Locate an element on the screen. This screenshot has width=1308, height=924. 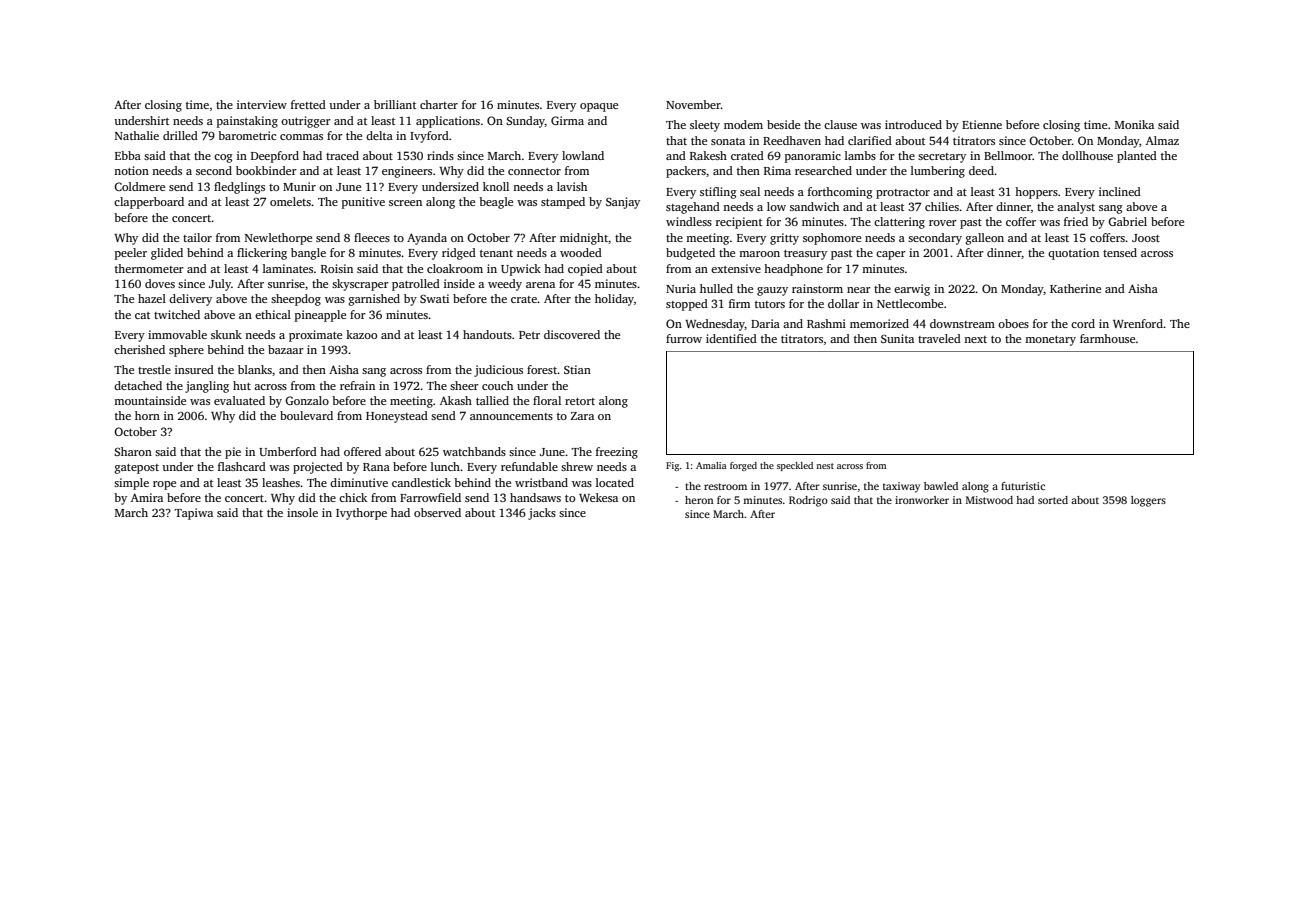
Wednesday is located at coordinates (715, 325).
